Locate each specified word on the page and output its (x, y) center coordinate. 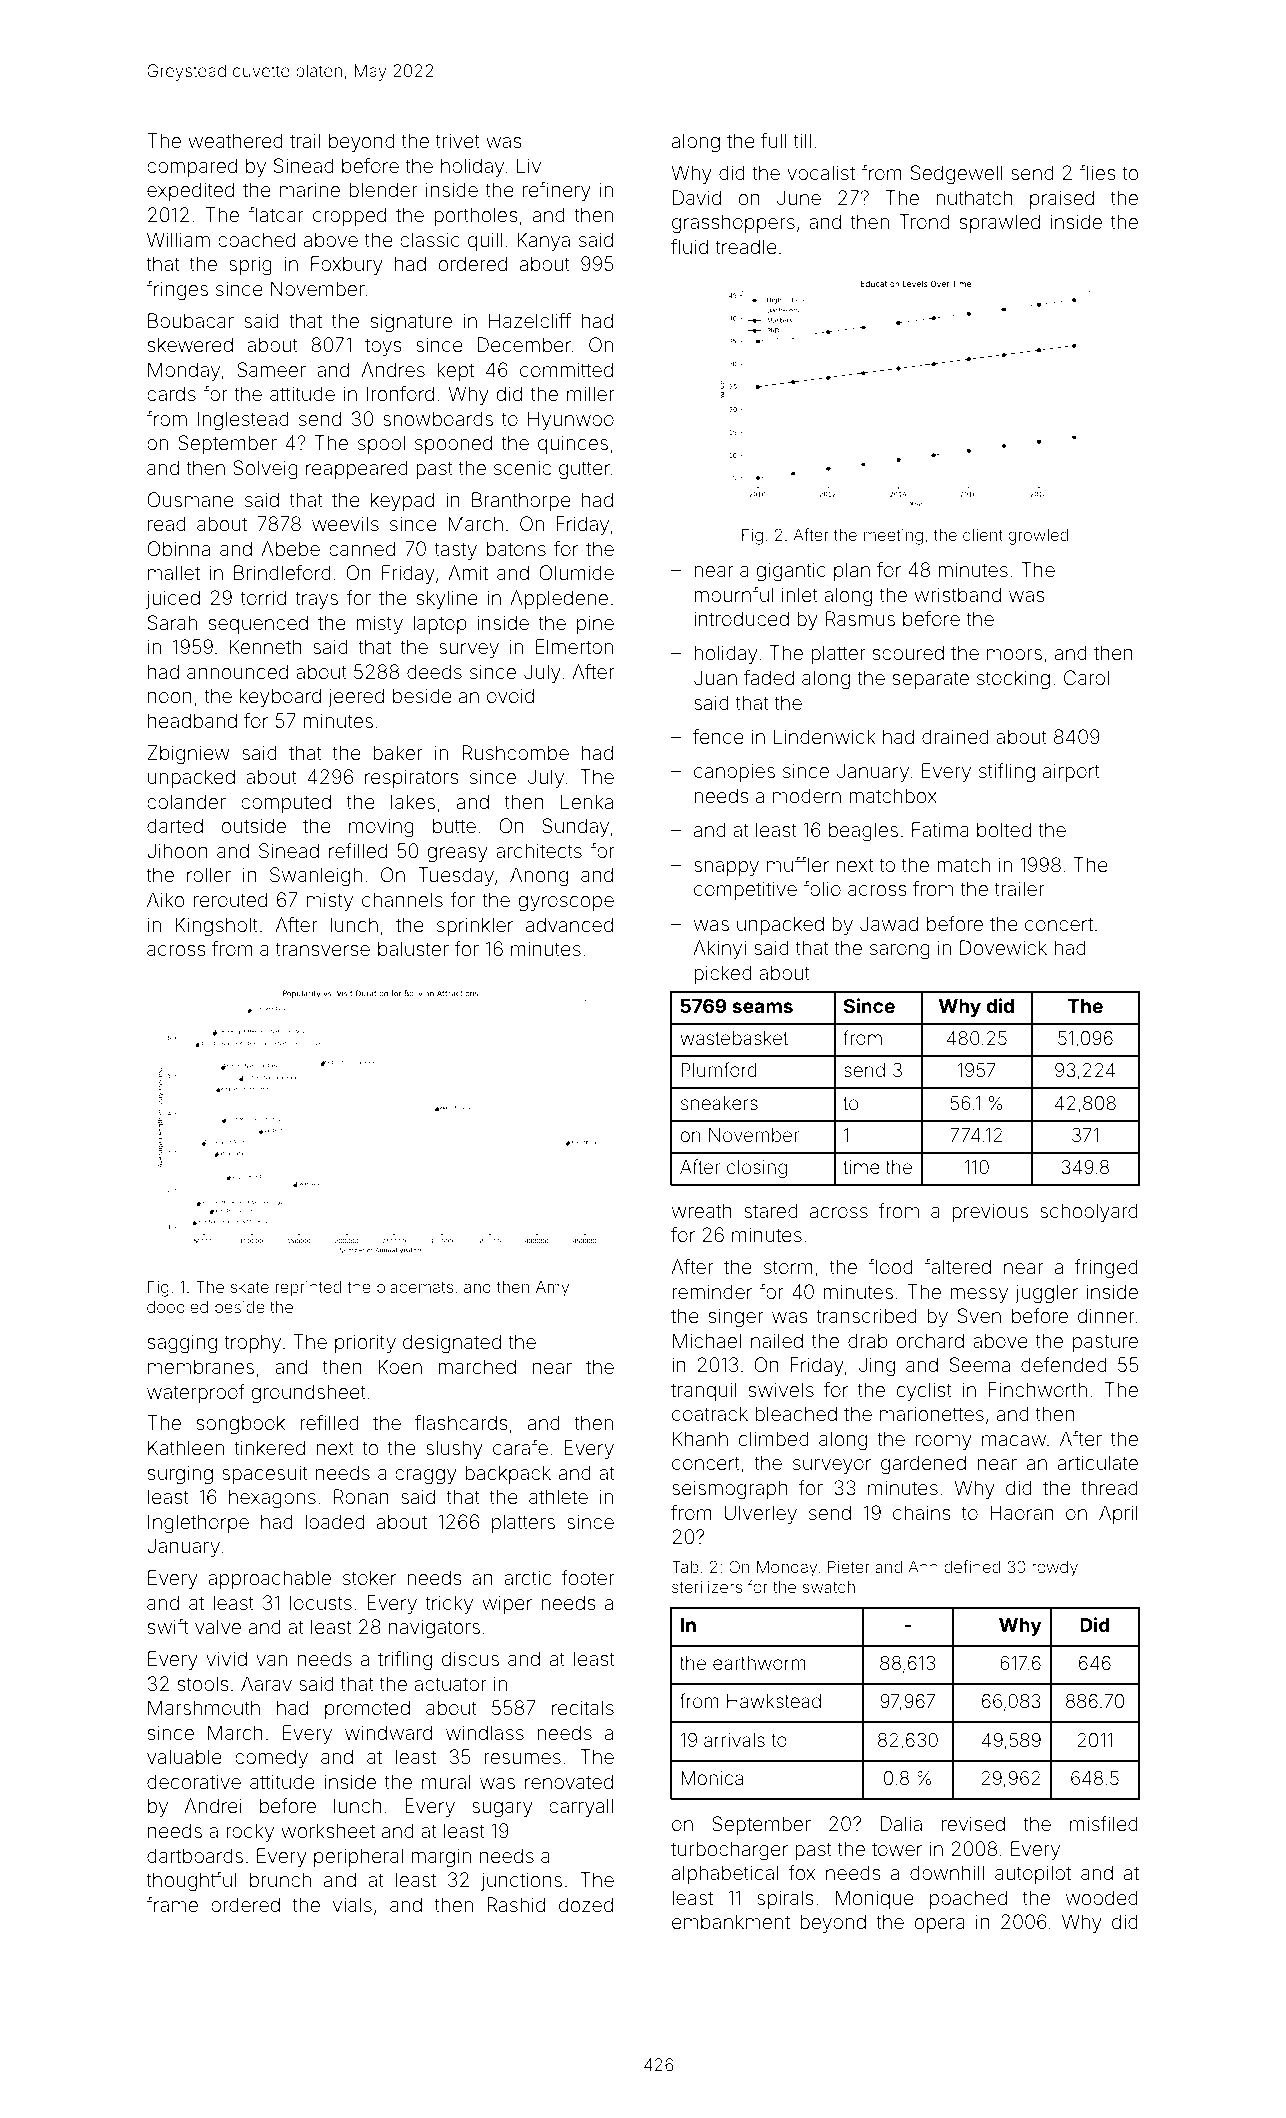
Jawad (889, 923)
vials (352, 1904)
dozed (586, 1904)
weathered (235, 140)
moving (381, 828)
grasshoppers (733, 224)
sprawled (1000, 223)
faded (769, 677)
